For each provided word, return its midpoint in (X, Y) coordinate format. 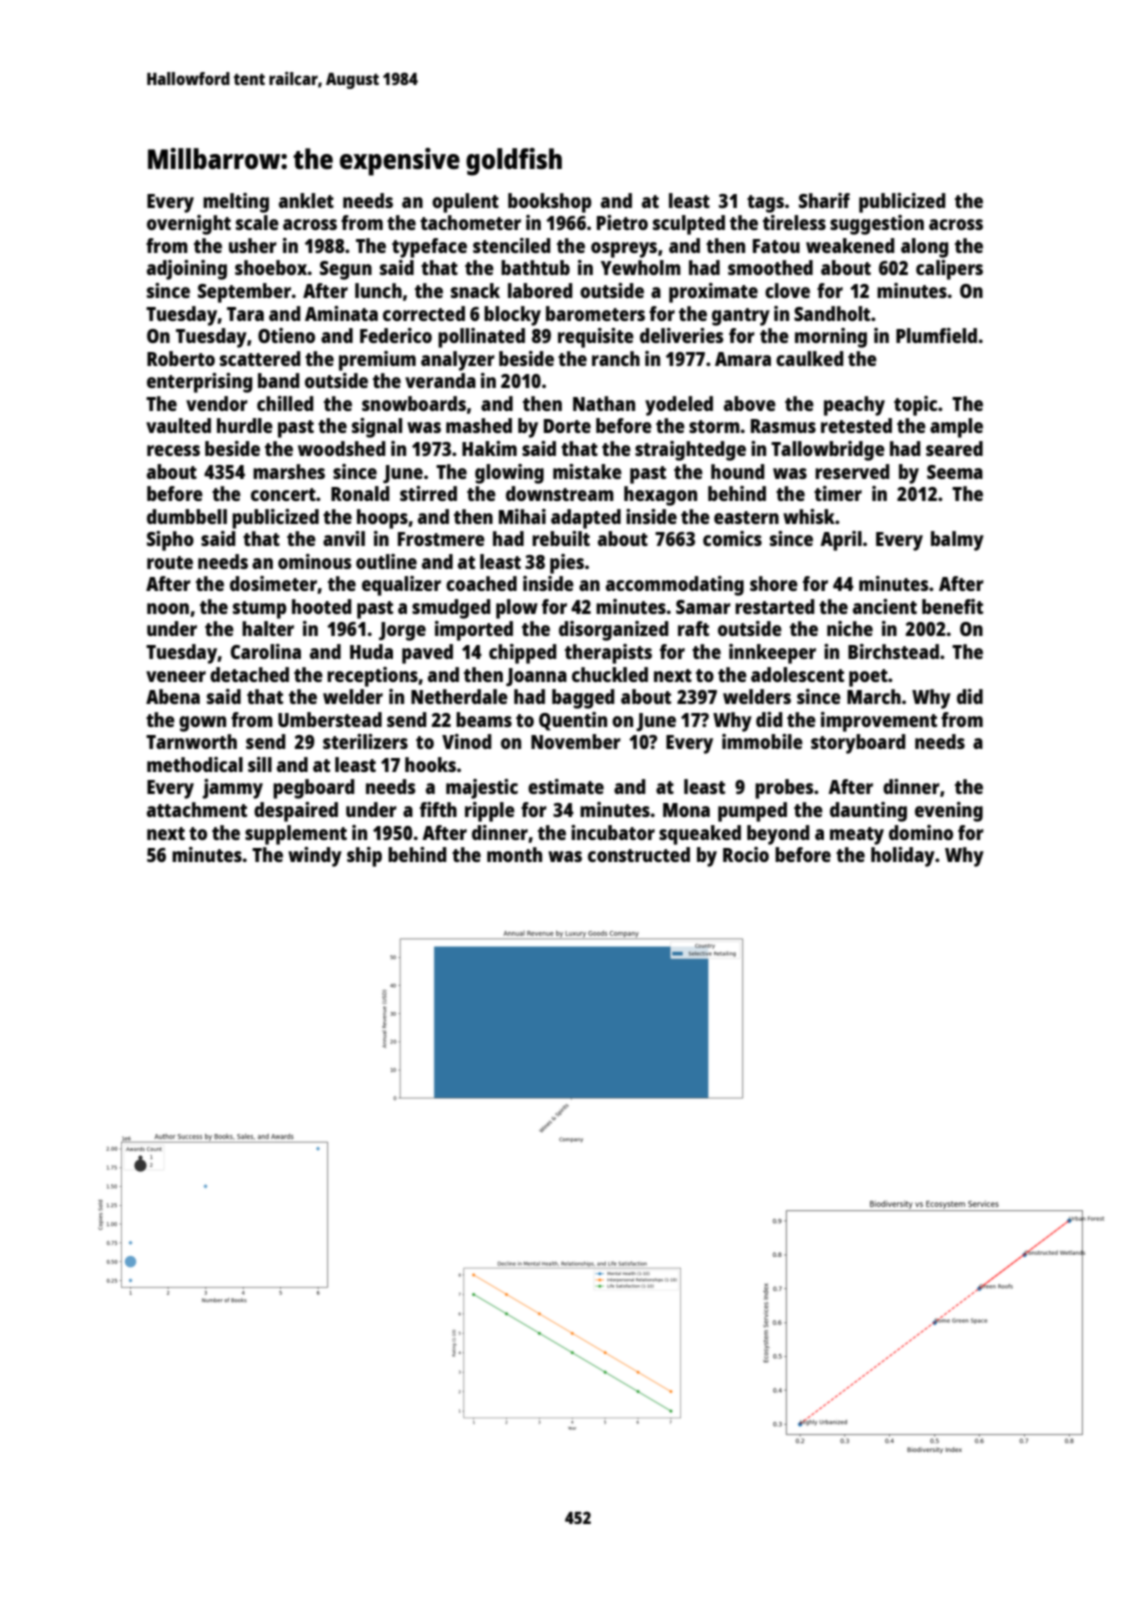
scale (257, 222)
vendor (217, 403)
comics (732, 538)
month (514, 854)
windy (315, 857)
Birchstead (893, 651)
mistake (587, 471)
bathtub (535, 267)
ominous (315, 561)
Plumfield (936, 335)
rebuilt (561, 538)
